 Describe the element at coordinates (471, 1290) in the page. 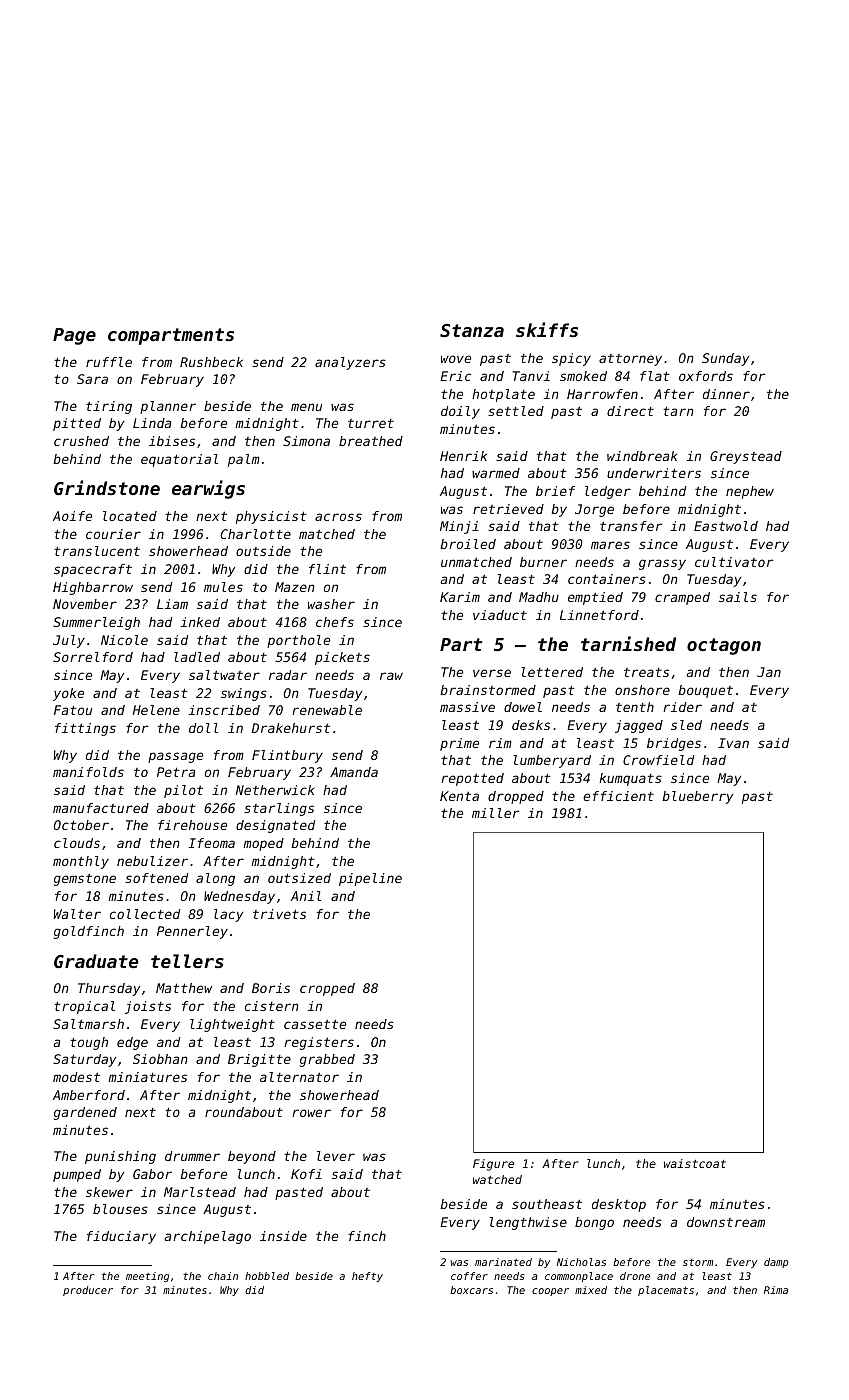

I see `boxcars` at that location.
